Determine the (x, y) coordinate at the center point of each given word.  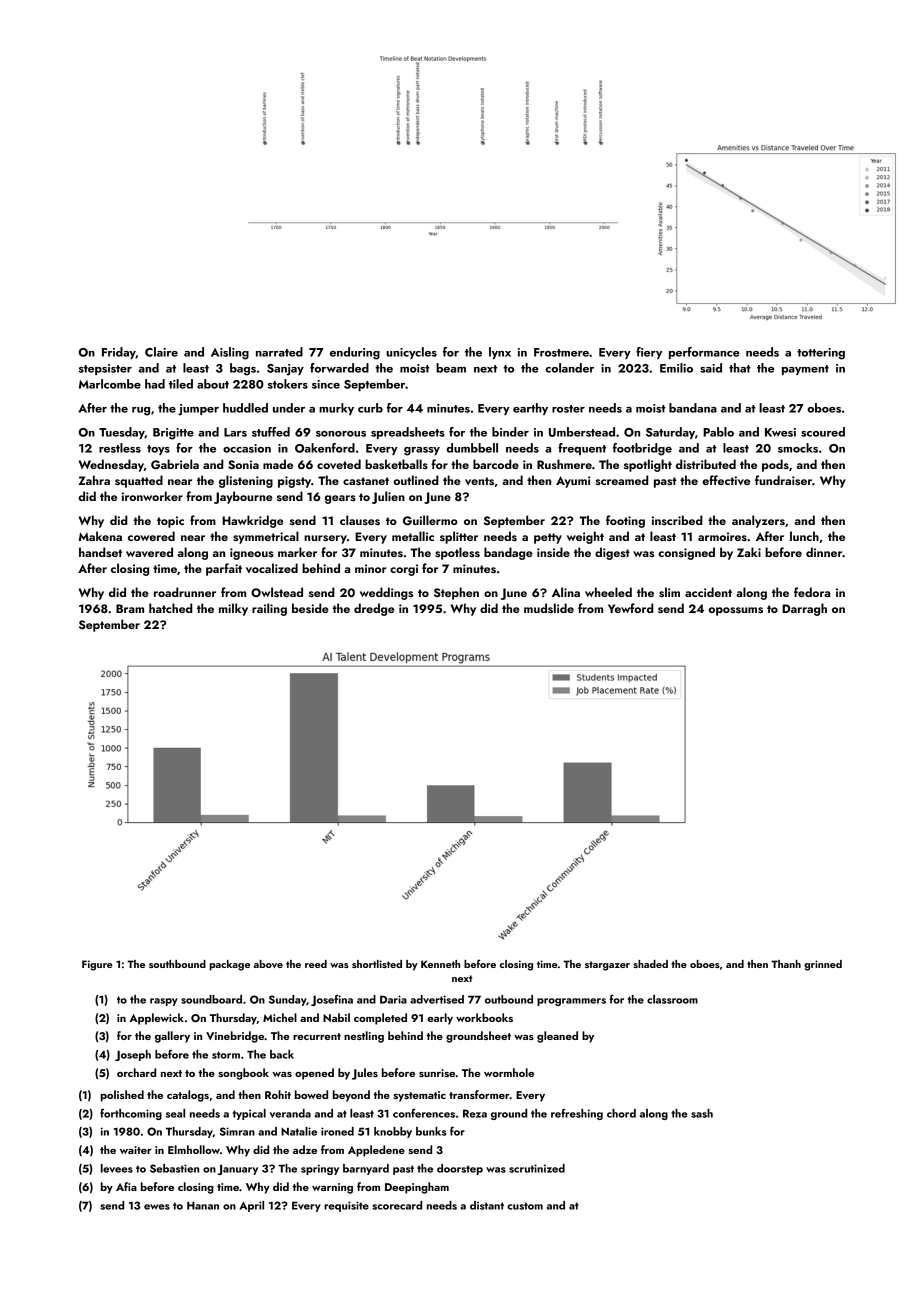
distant (487, 1205)
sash (702, 1113)
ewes (157, 1207)
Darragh (804, 609)
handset (100, 552)
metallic (413, 536)
